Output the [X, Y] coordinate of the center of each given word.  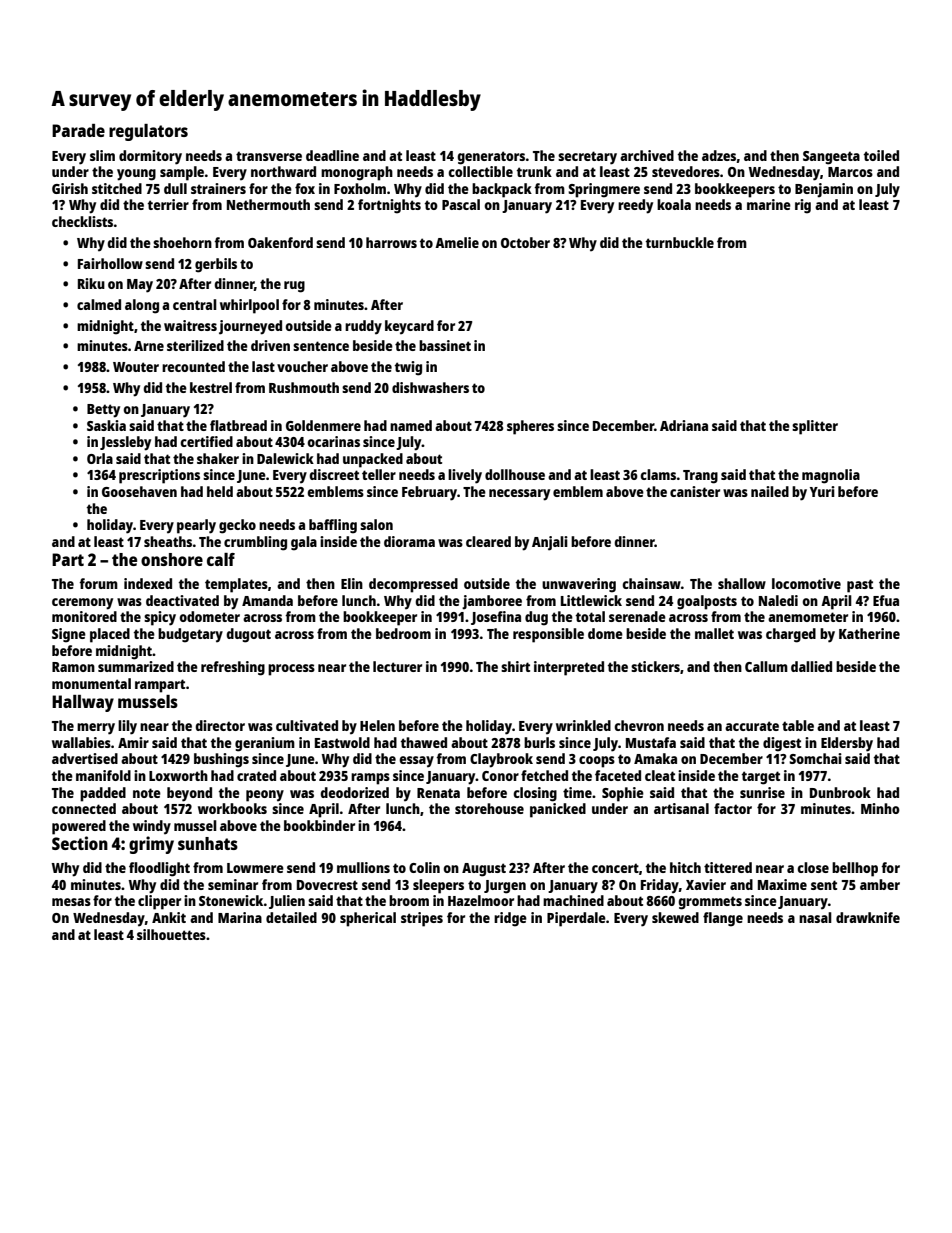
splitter [815, 427]
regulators [148, 132]
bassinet [445, 345]
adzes [719, 156]
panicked [558, 810]
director [220, 725]
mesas [71, 902]
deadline [332, 155]
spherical [368, 919]
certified [206, 441]
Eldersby [847, 744]
